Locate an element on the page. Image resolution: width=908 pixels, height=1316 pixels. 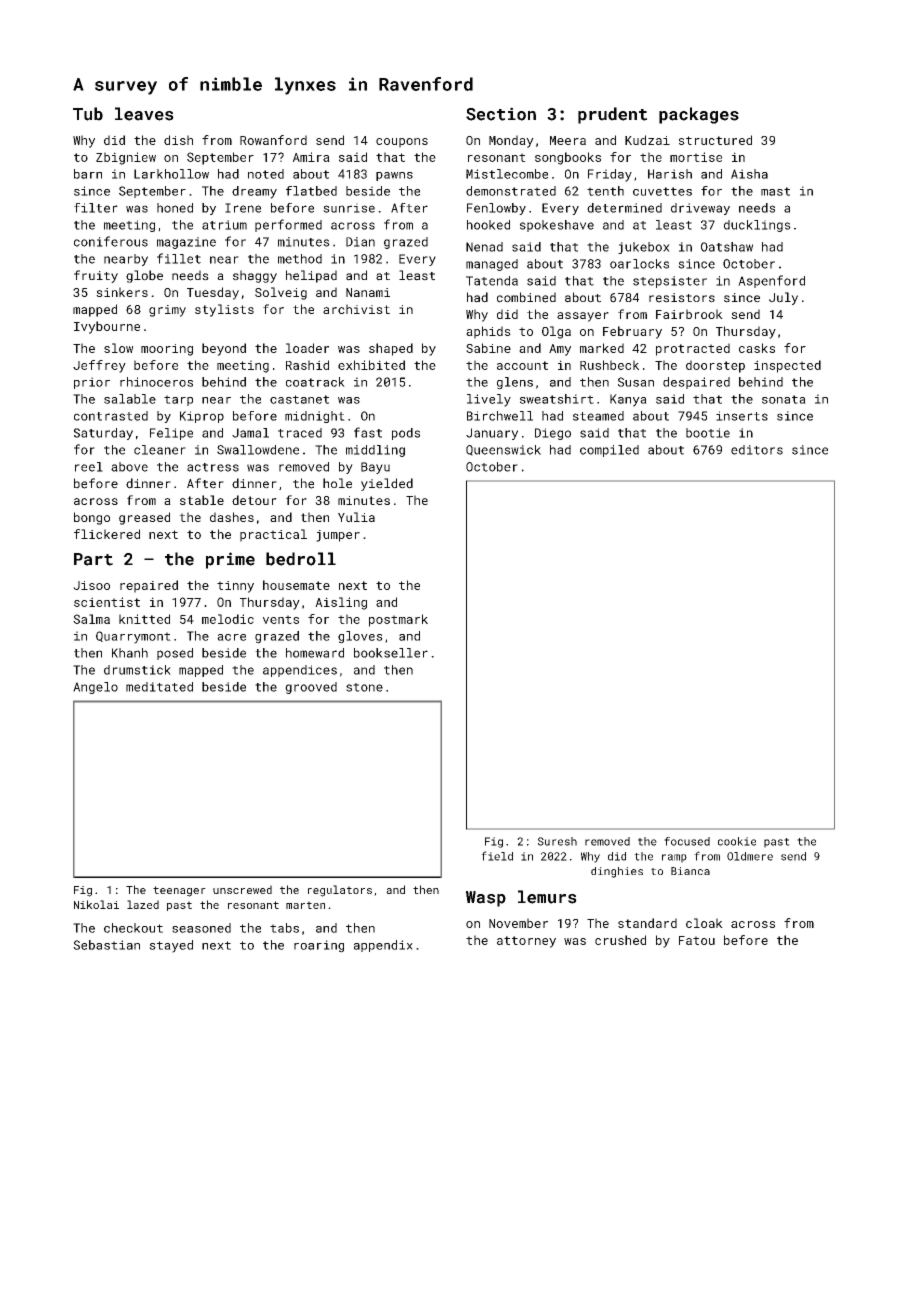
stayed is located at coordinates (171, 946).
